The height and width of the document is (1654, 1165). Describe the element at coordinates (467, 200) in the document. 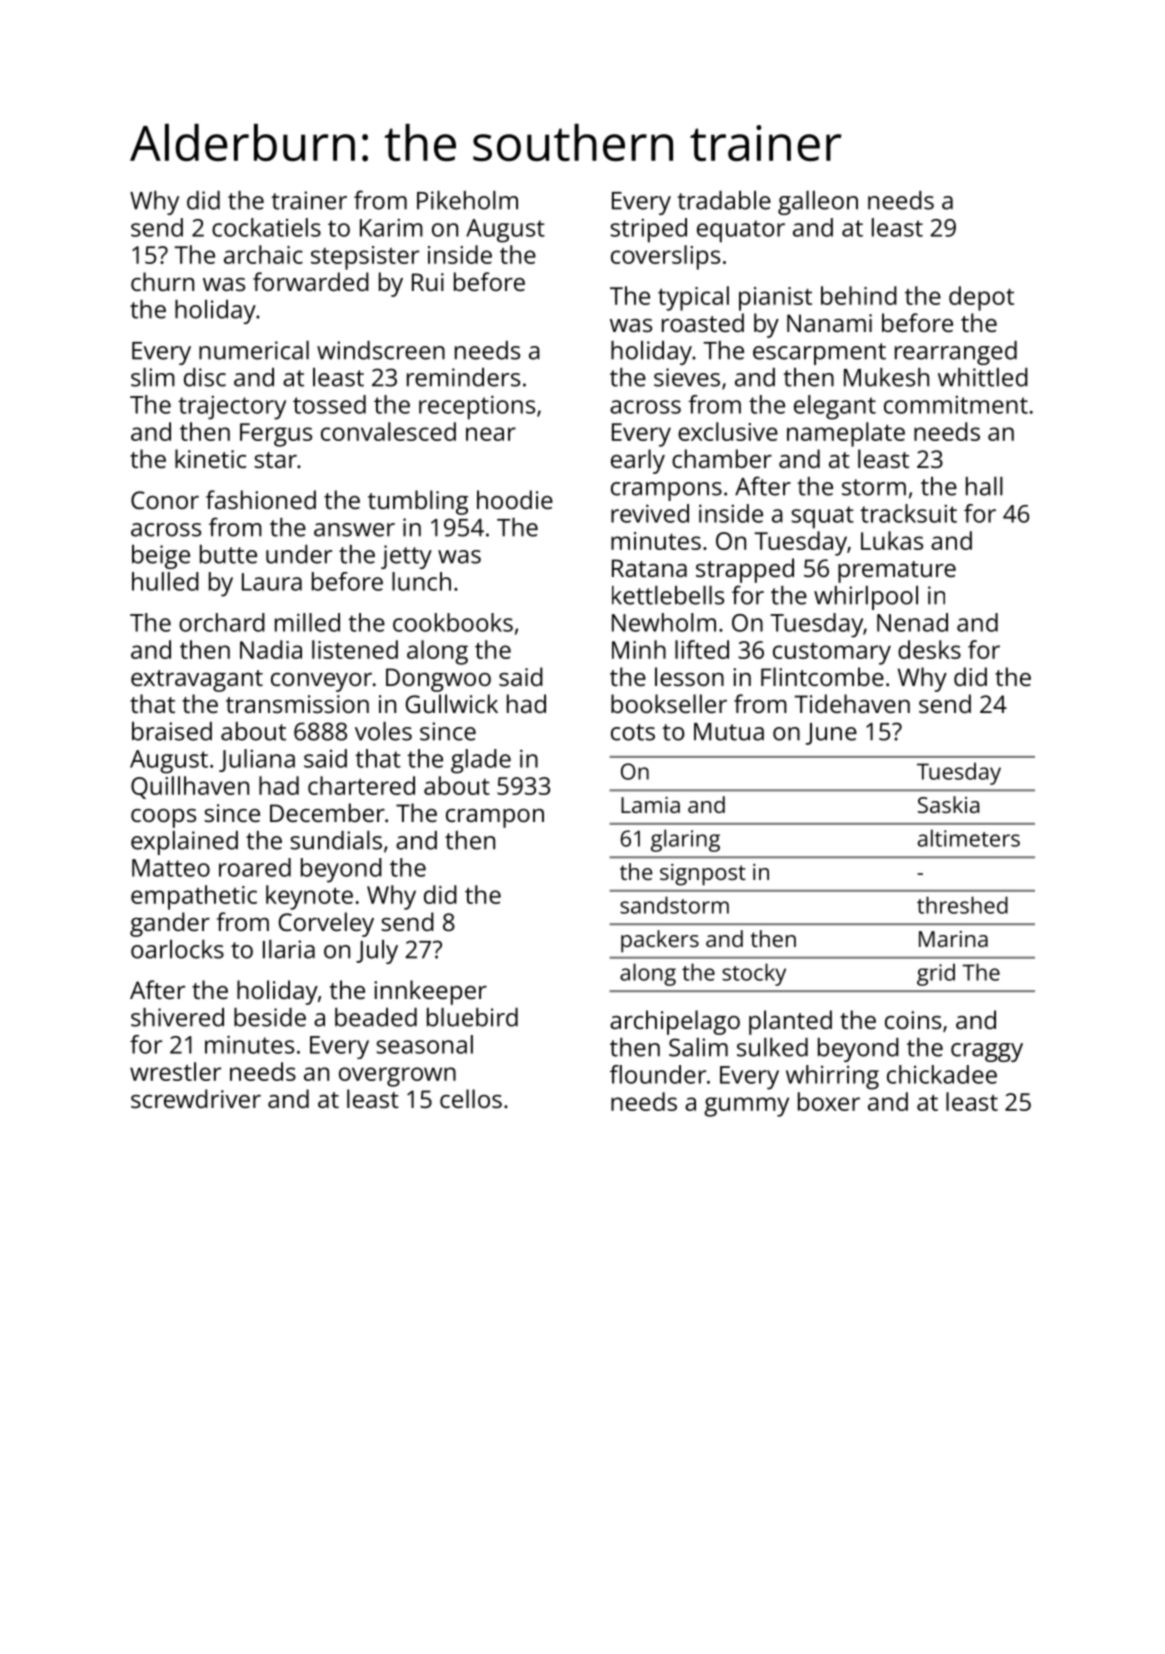

I see `Pikeholm` at that location.
